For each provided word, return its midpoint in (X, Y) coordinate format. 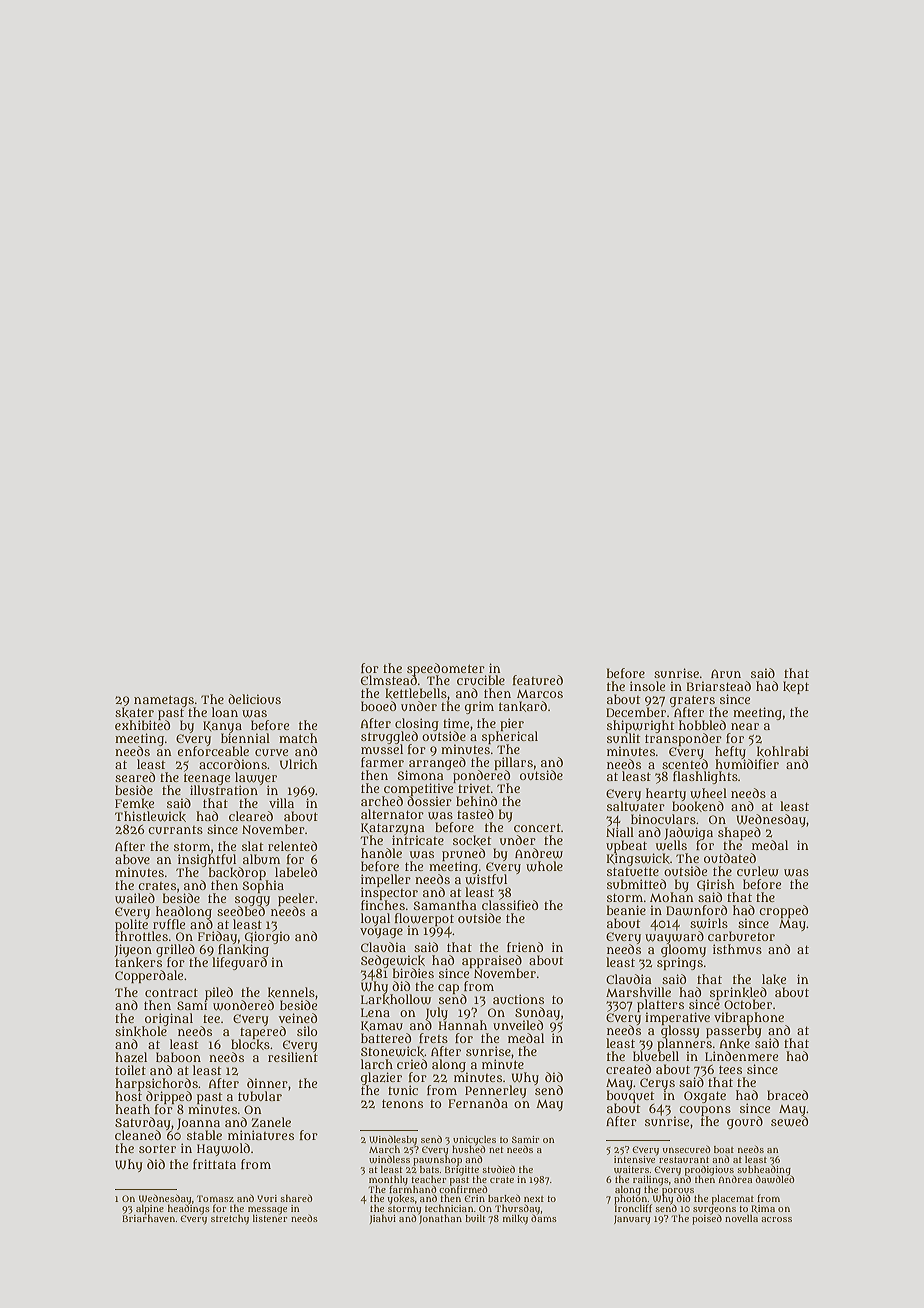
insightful (207, 860)
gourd (745, 1122)
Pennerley (496, 1091)
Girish (716, 885)
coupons (705, 1111)
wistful (486, 879)
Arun (726, 673)
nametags (164, 701)
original (169, 1019)
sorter (157, 1149)
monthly (388, 1180)
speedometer (446, 669)
